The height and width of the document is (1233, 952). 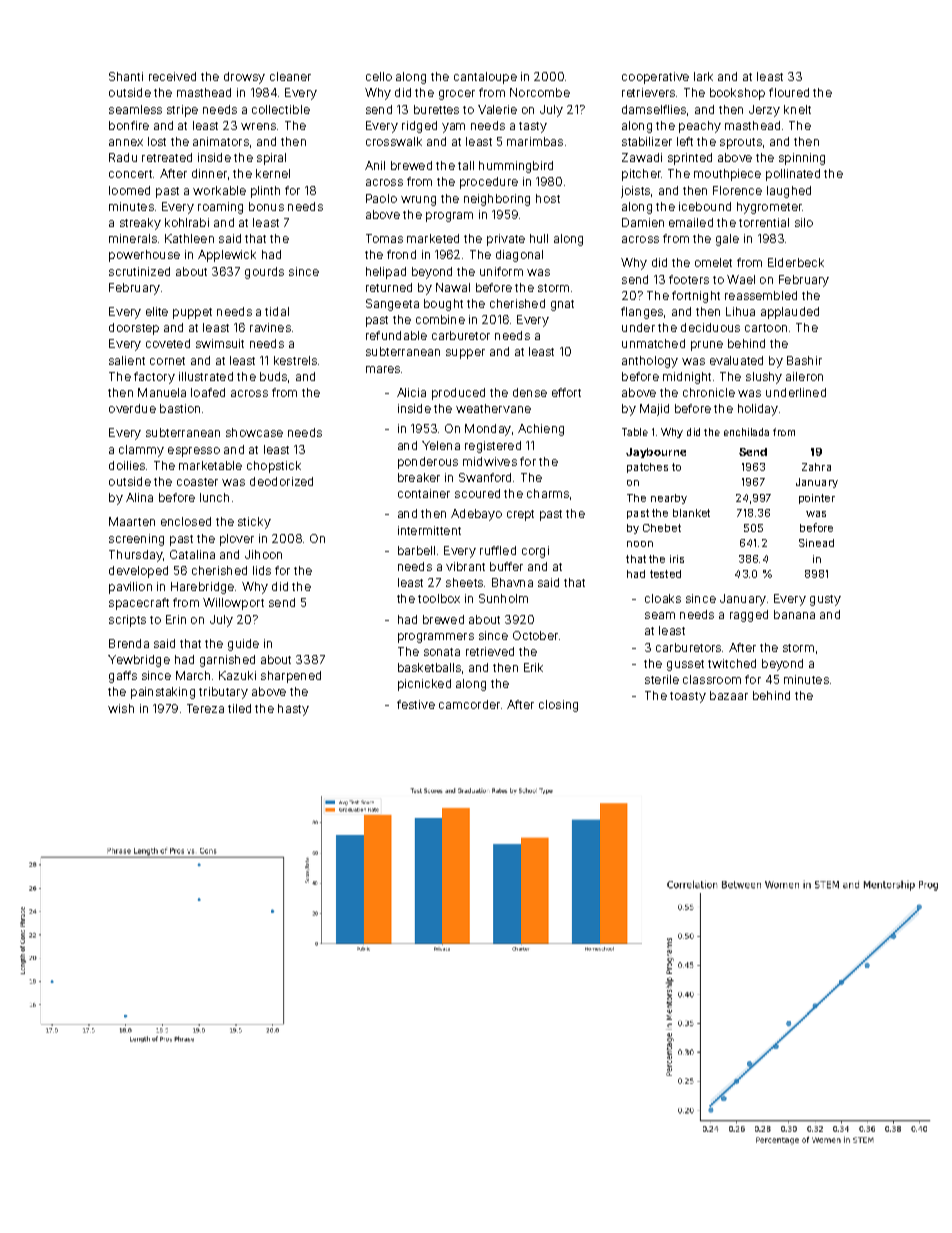 I want to click on cloaks, so click(x=663, y=598).
